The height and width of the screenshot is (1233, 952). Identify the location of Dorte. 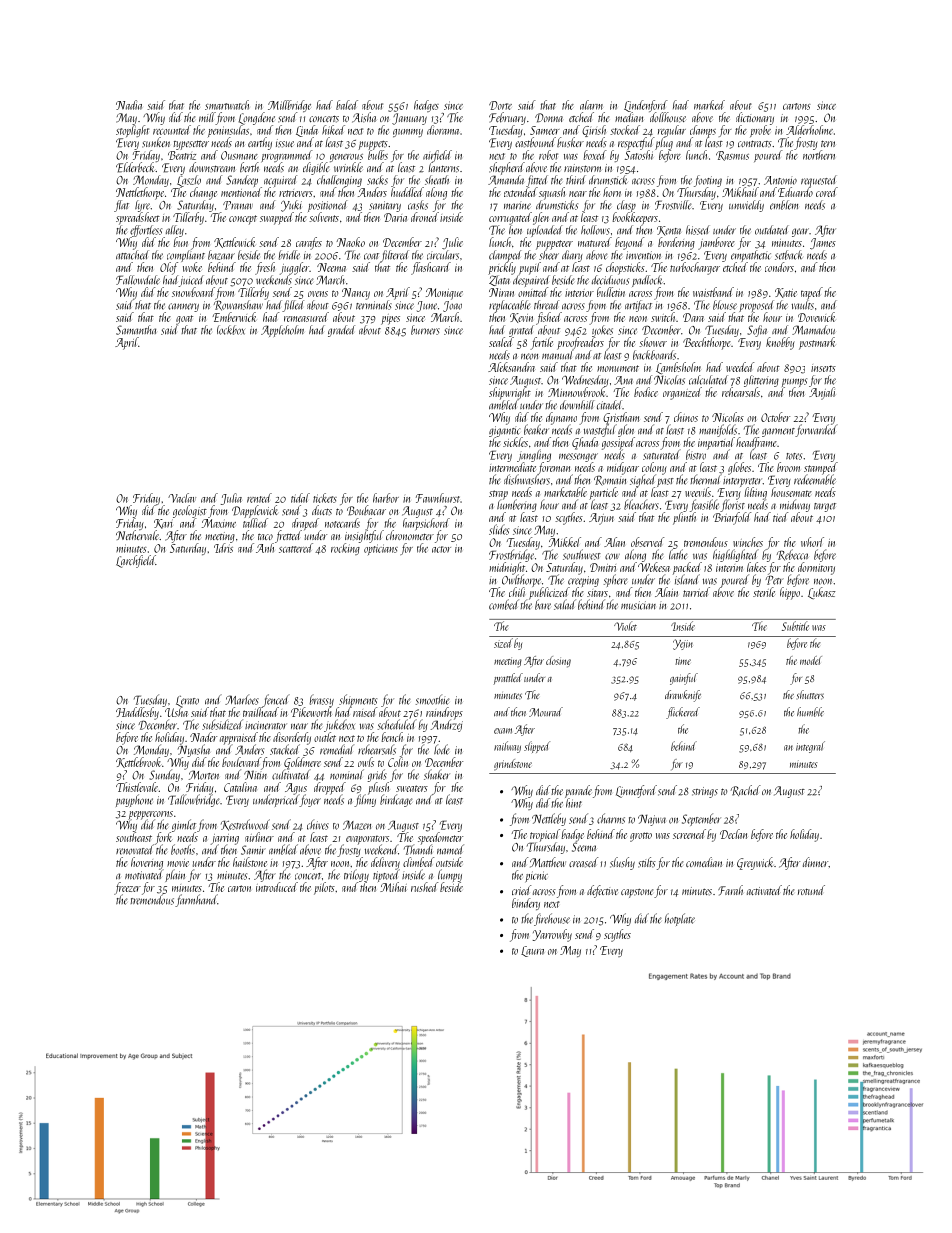
(500, 105).
